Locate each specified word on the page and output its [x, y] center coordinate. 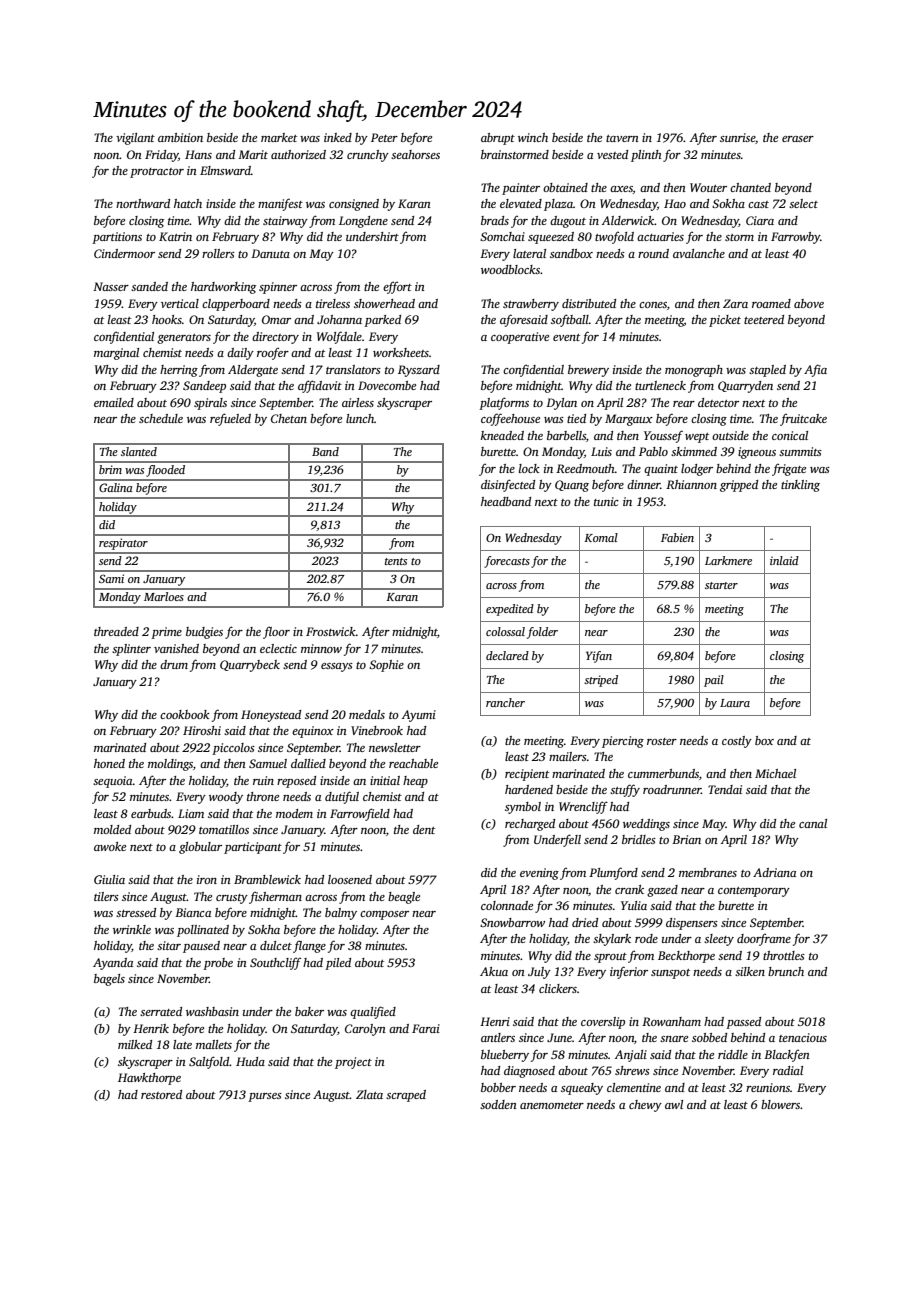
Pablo [653, 451]
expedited [510, 610]
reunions [768, 1087]
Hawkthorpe [149, 1079]
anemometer [552, 1105]
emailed [114, 402]
